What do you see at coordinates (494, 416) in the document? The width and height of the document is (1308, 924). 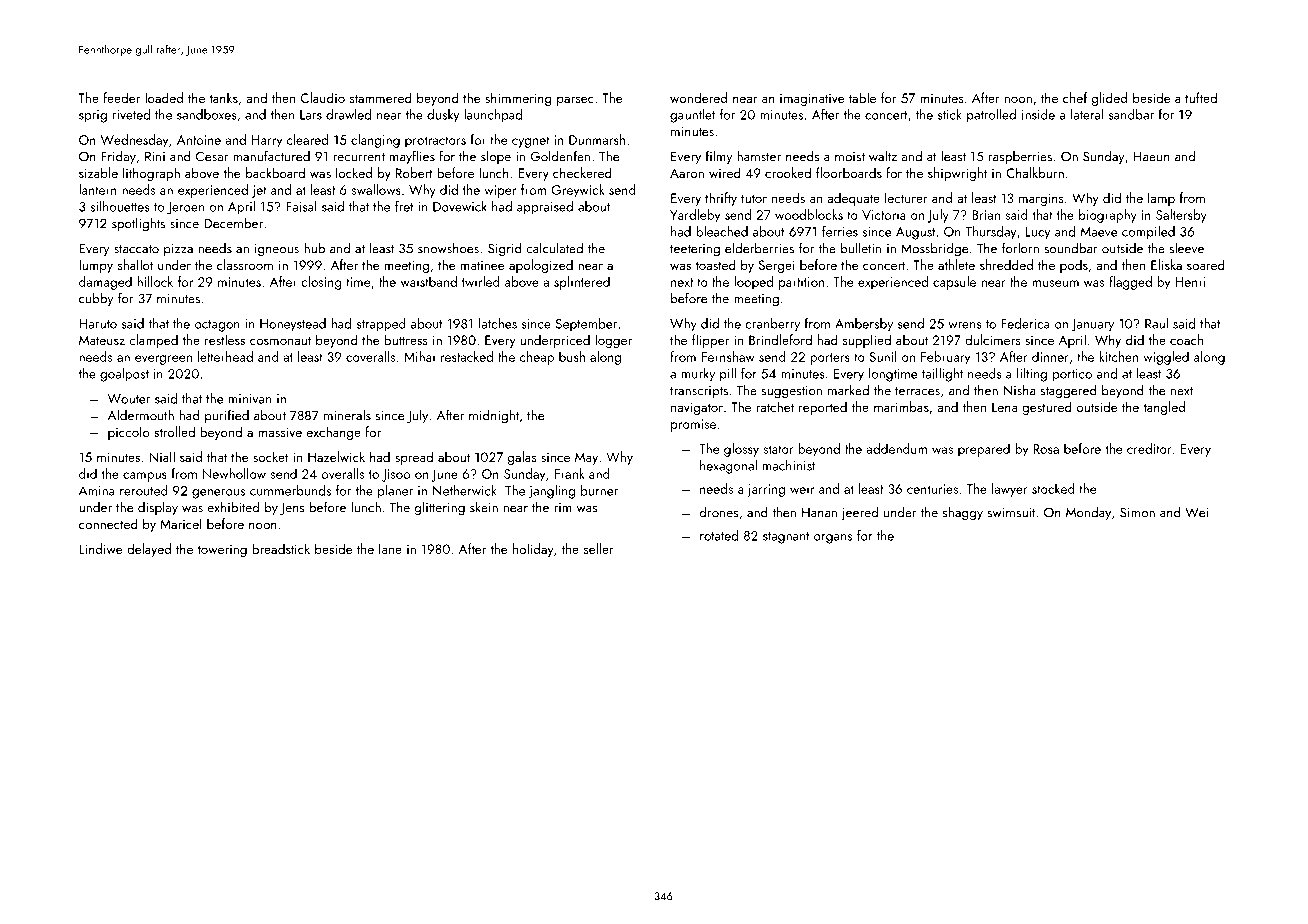 I see `midnight` at bounding box center [494, 416].
